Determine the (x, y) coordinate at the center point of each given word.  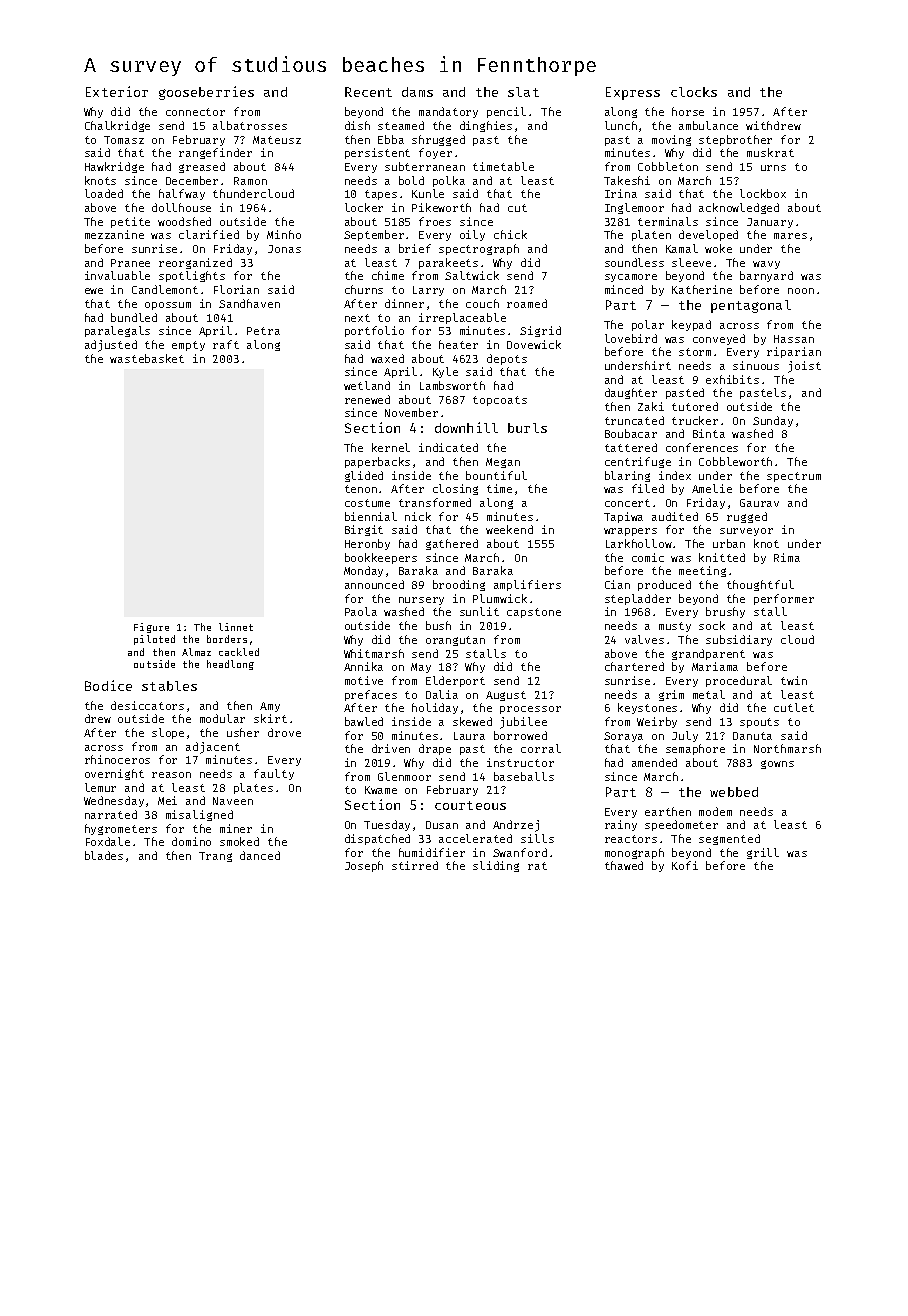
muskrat (770, 152)
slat (523, 92)
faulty (274, 774)
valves (644, 639)
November (411, 412)
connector (195, 112)
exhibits (732, 379)
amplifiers (527, 585)
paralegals (117, 331)
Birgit (364, 530)
